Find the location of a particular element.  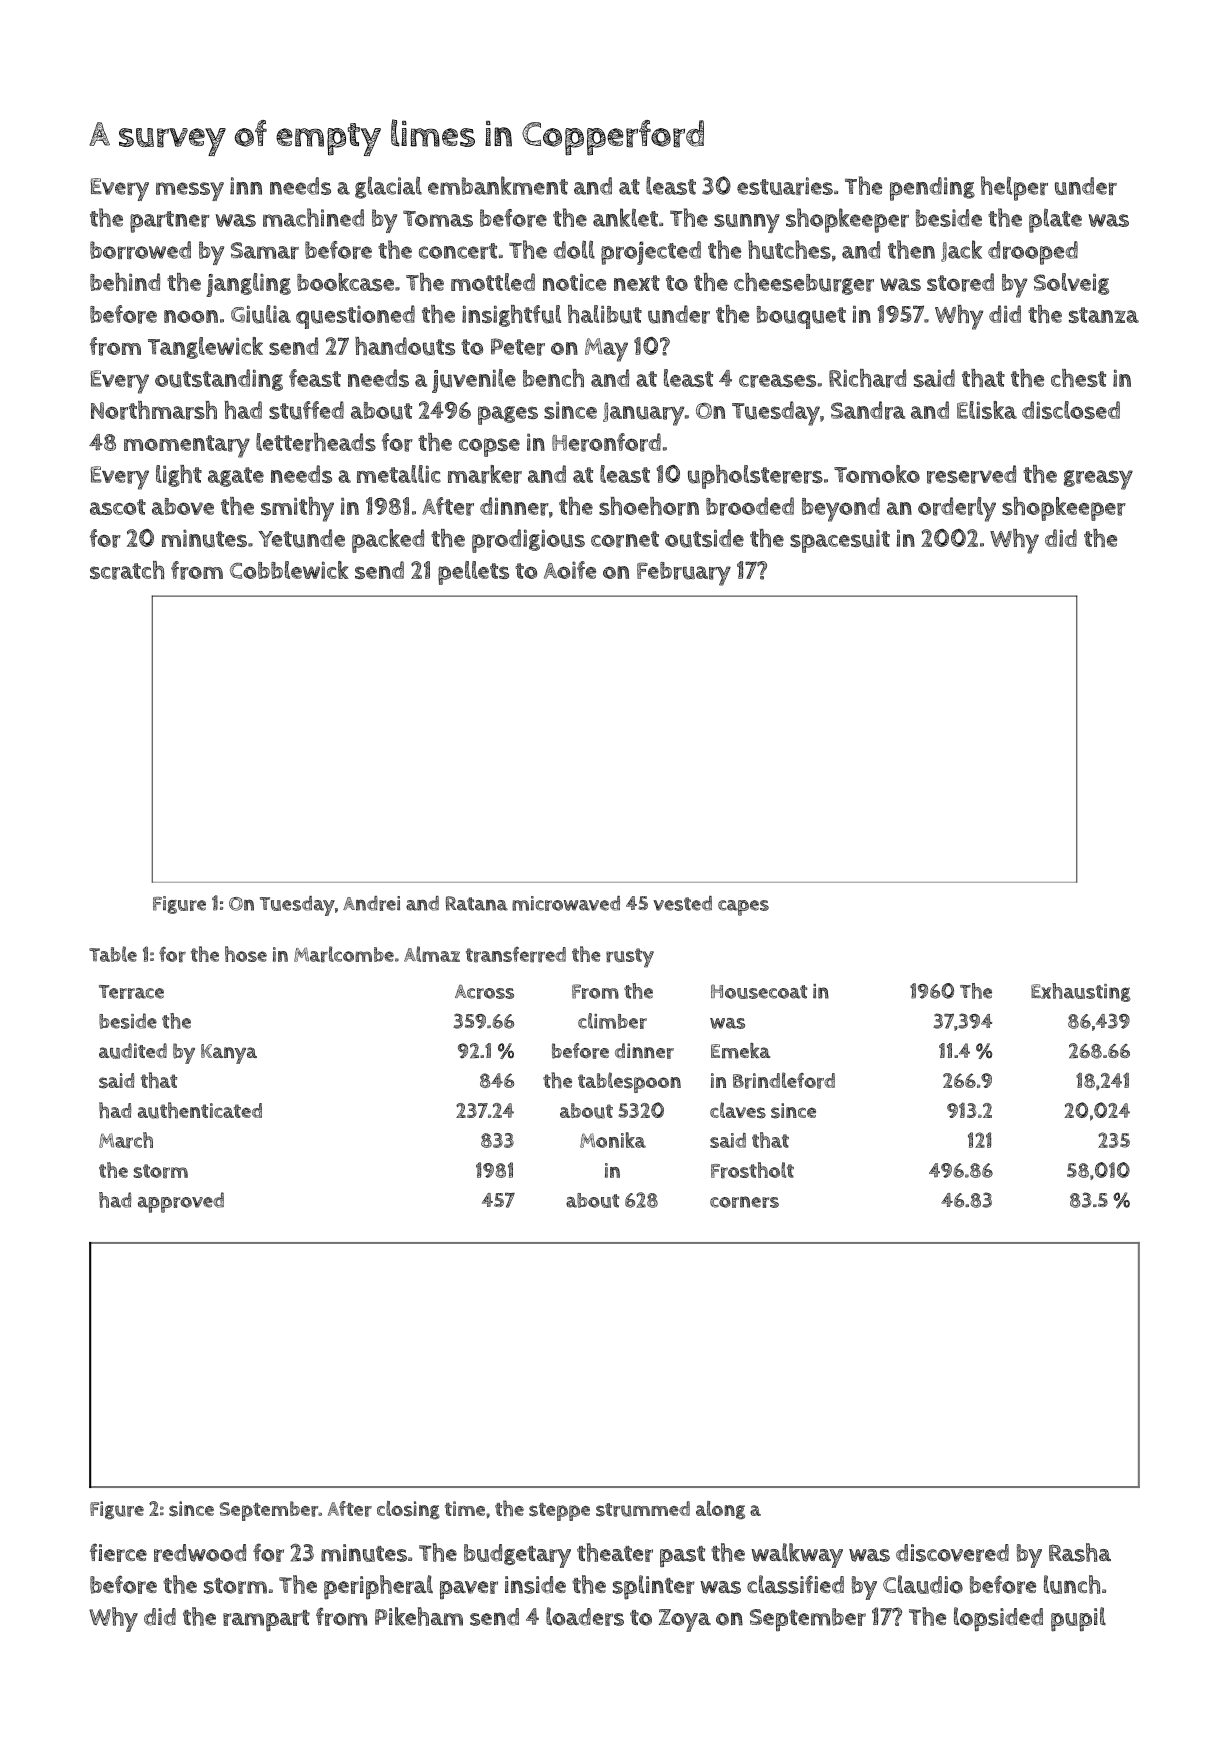

helper is located at coordinates (1014, 188).
